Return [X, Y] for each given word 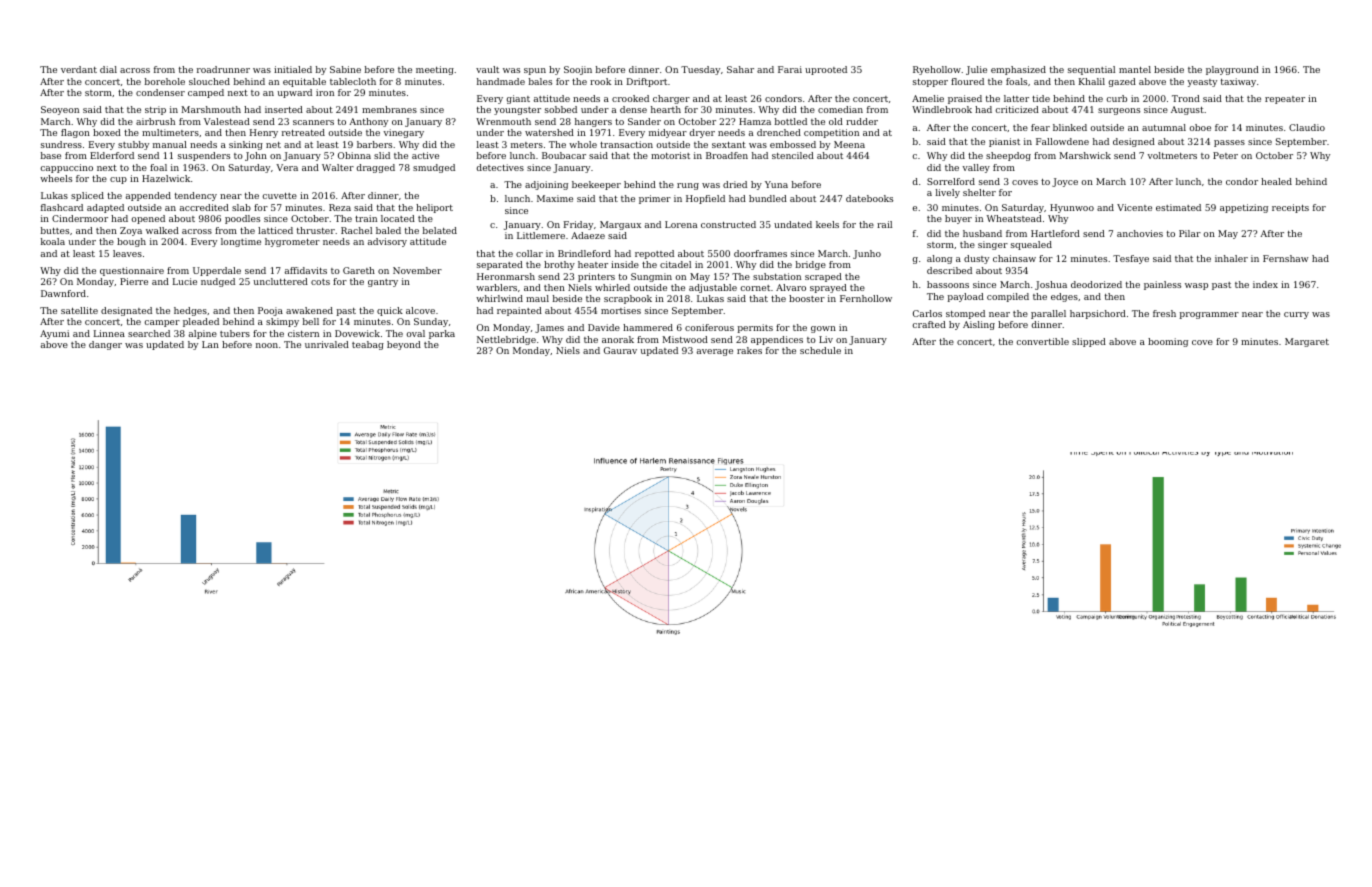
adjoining [546, 185]
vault [487, 69]
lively [948, 193]
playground [1232, 70]
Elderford [112, 155]
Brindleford [584, 253]
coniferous [709, 327]
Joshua [1051, 285]
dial [108, 69]
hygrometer [292, 242]
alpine [203, 334]
